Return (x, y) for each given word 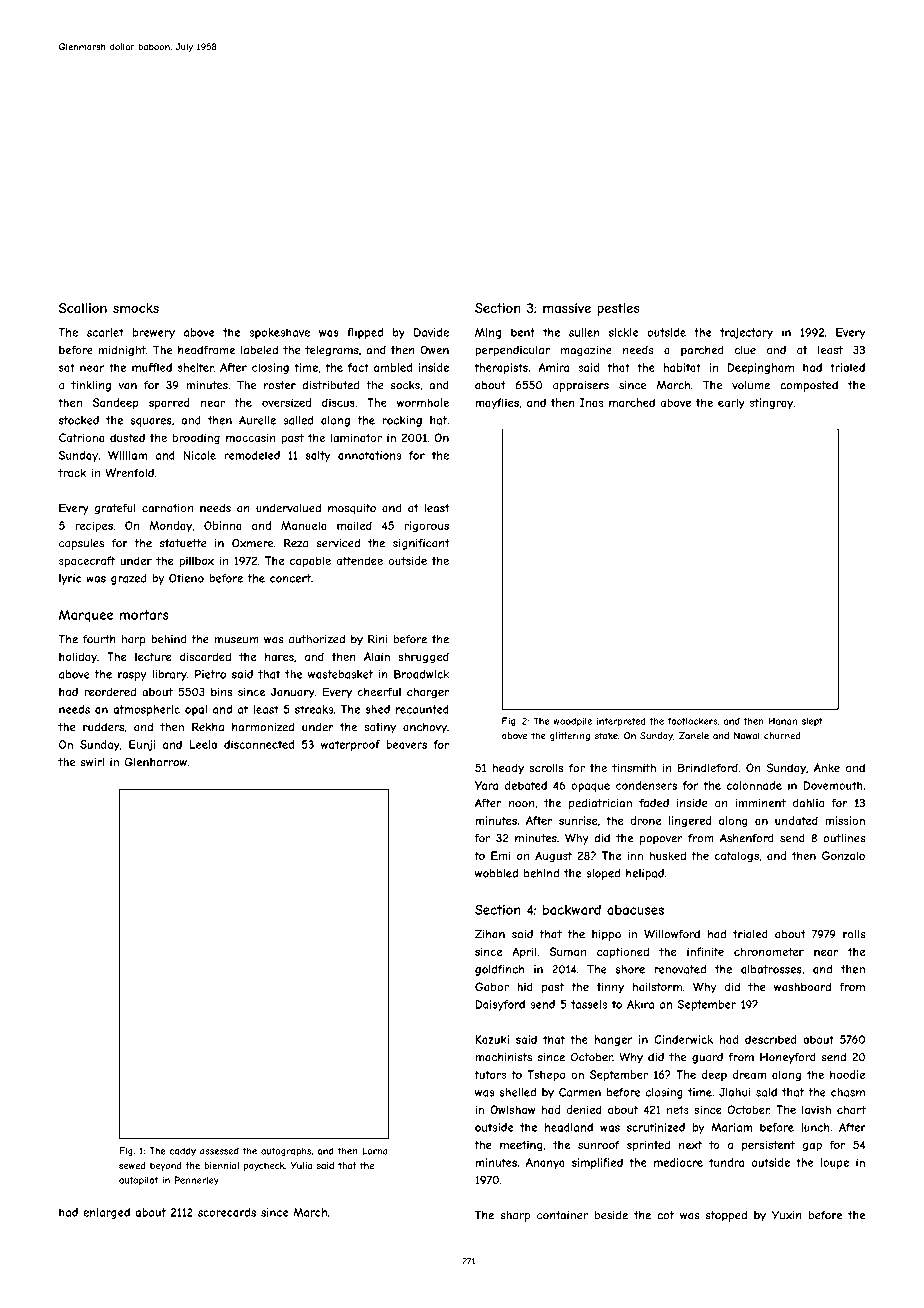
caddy (183, 1152)
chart (851, 1109)
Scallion (83, 308)
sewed (132, 1165)
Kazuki (492, 1039)
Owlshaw (512, 1109)
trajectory (746, 333)
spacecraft (87, 561)
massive (567, 308)
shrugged (423, 657)
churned (782, 736)
